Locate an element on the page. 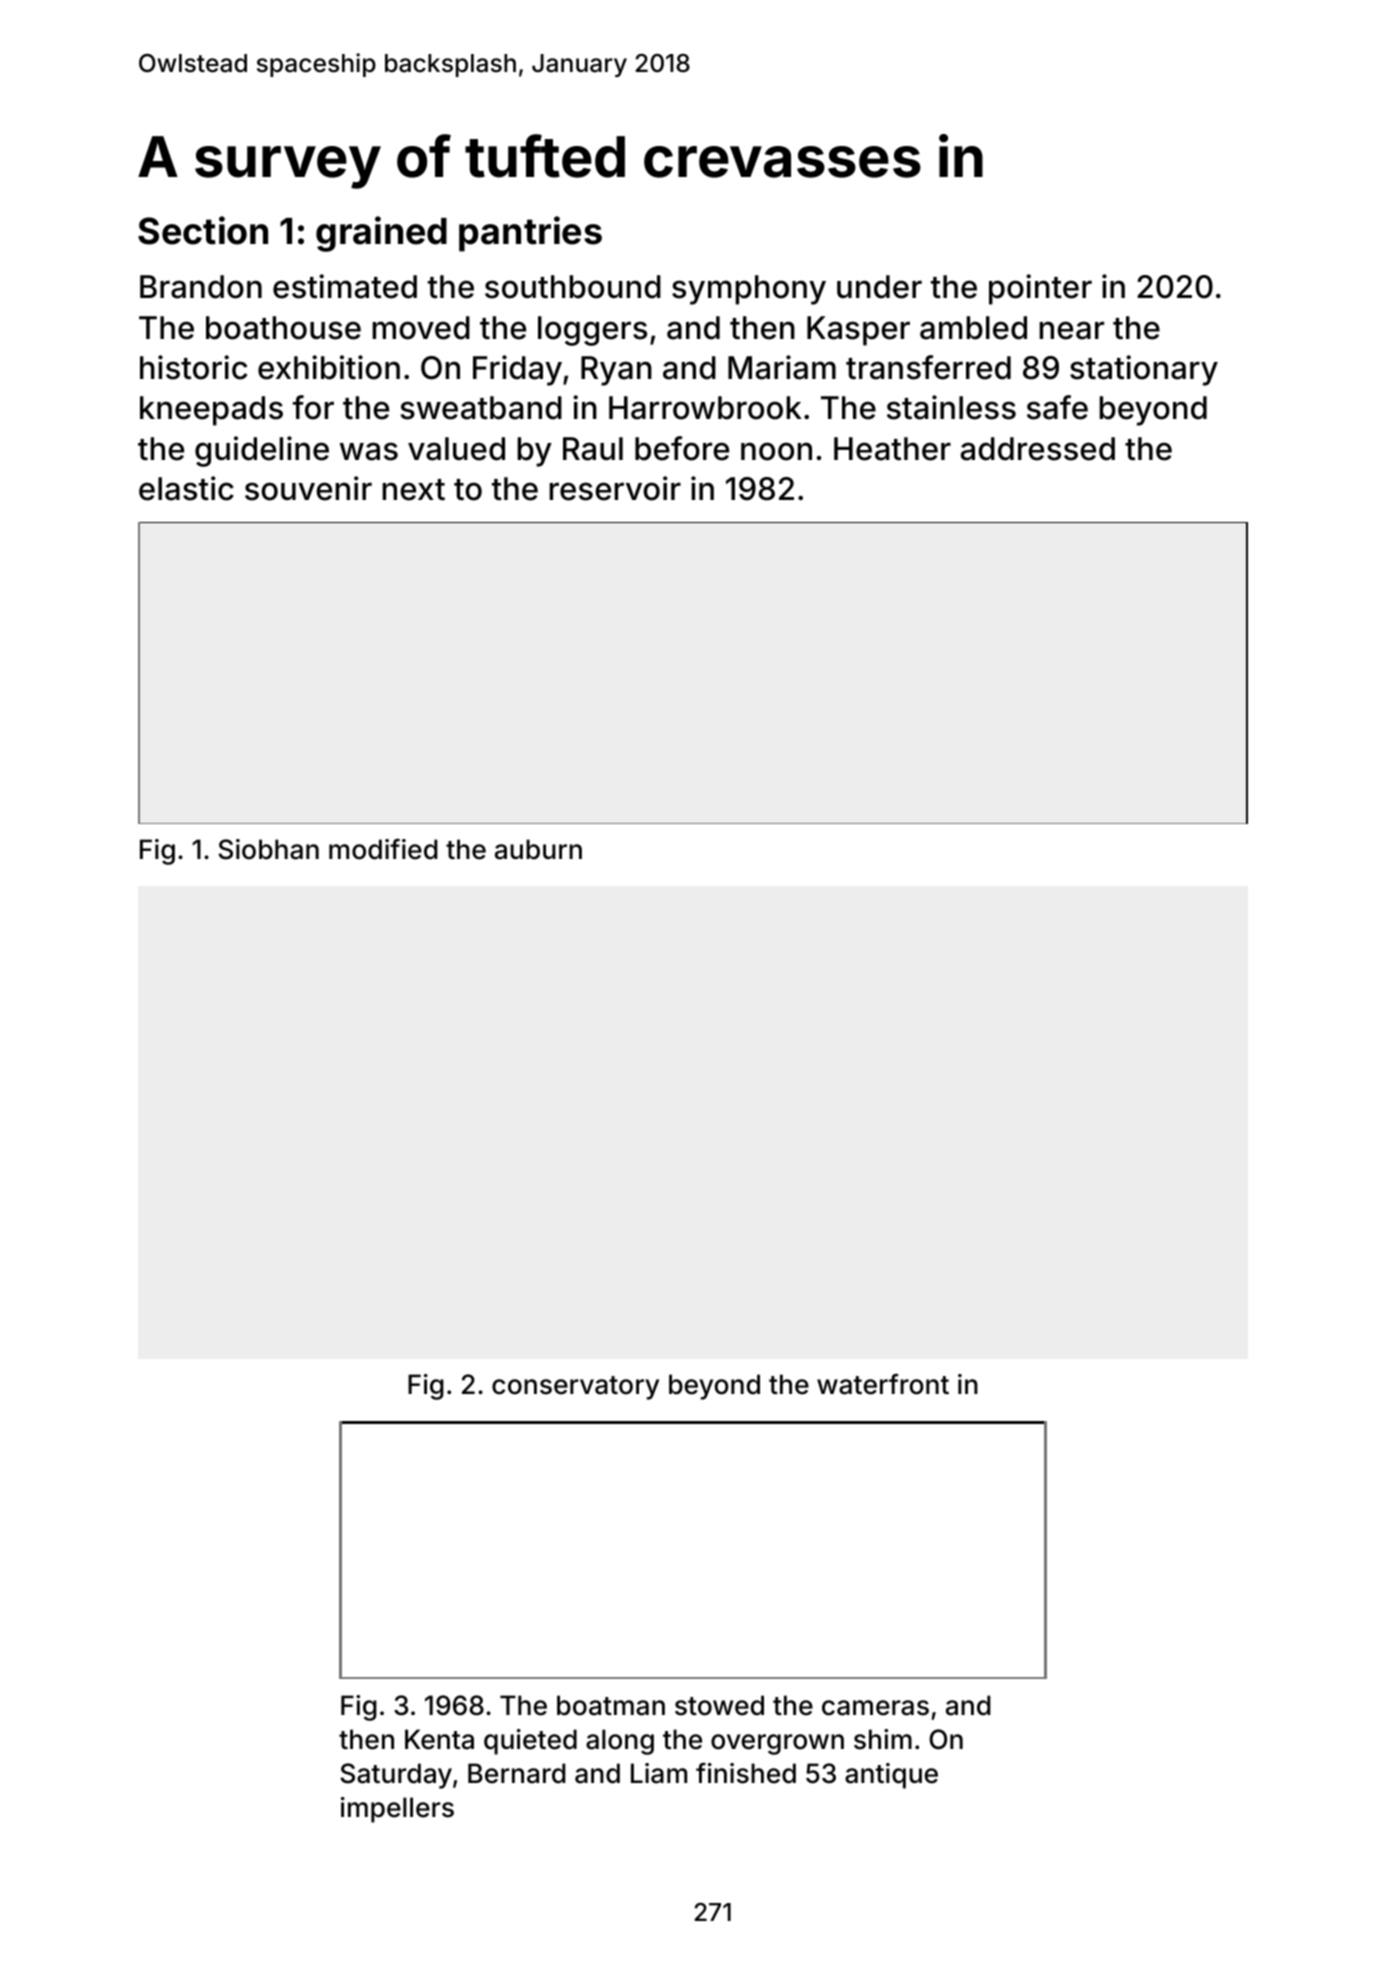  waterfront is located at coordinates (883, 1384).
